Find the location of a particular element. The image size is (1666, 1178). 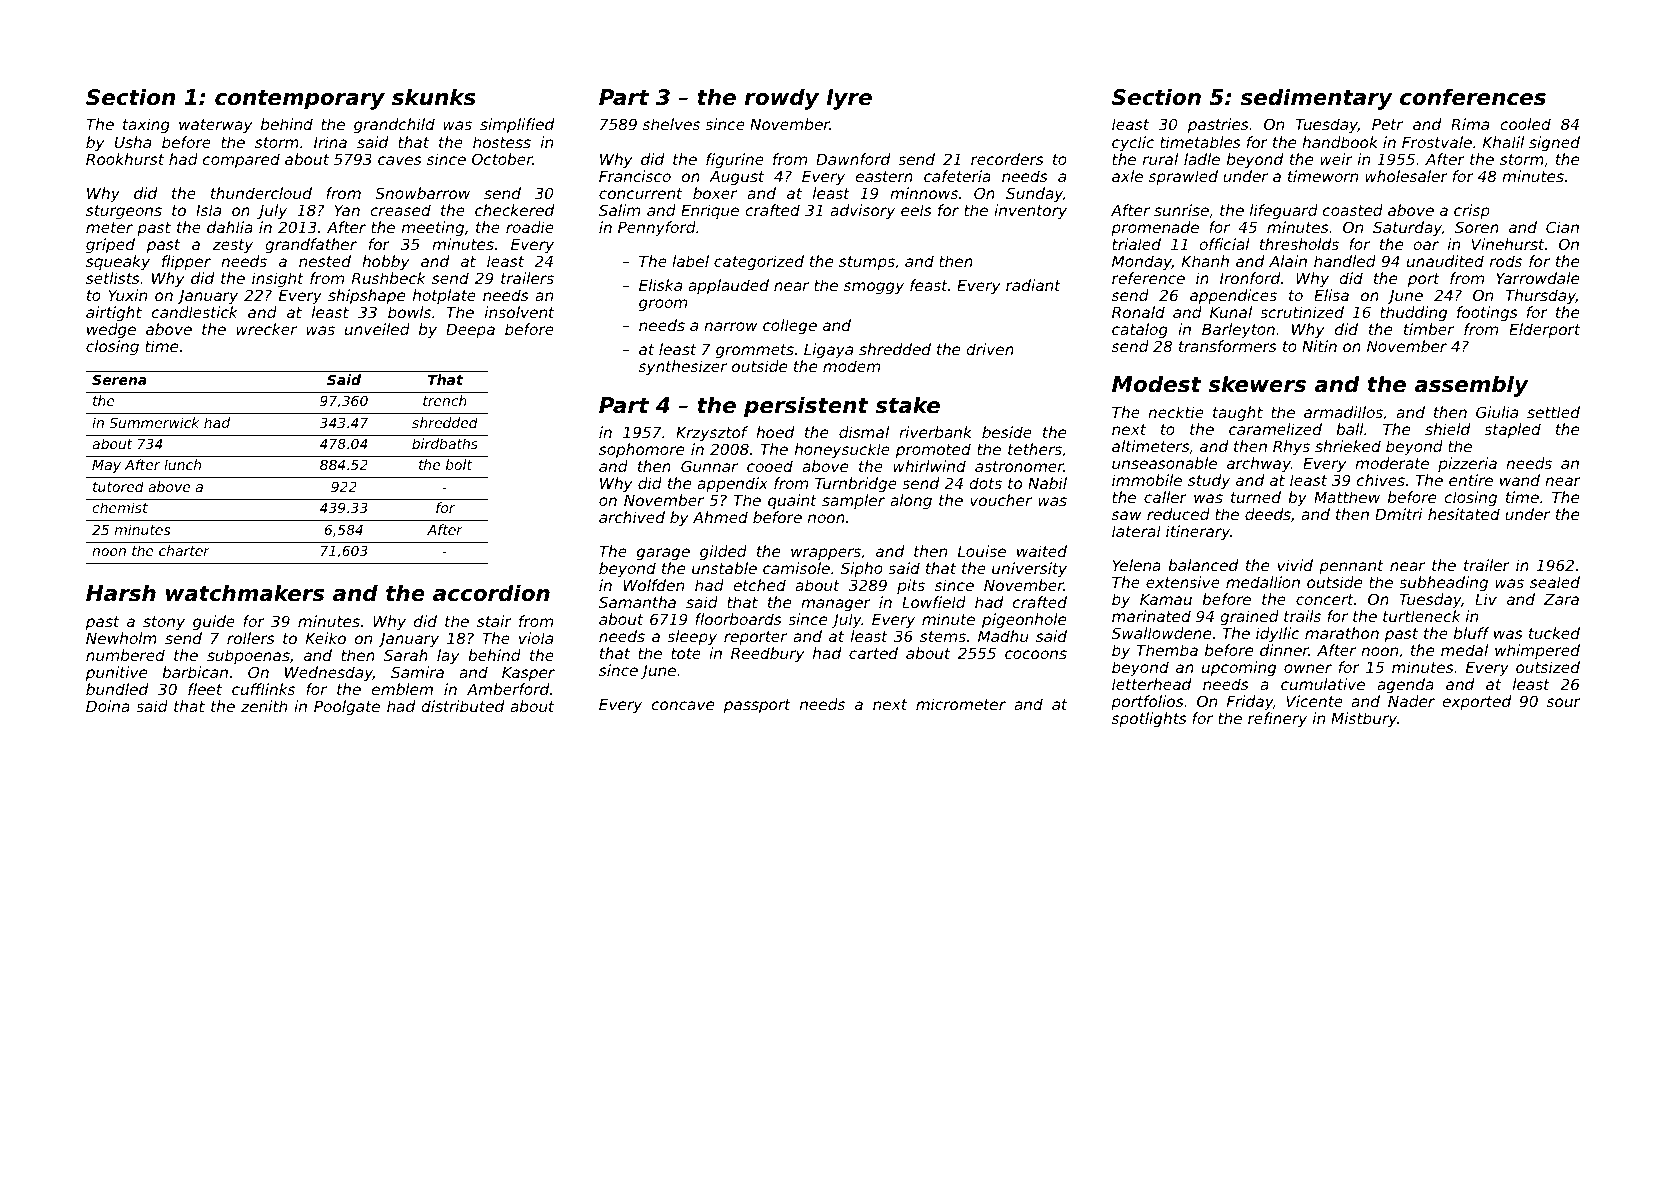

immobile is located at coordinates (1147, 480).
